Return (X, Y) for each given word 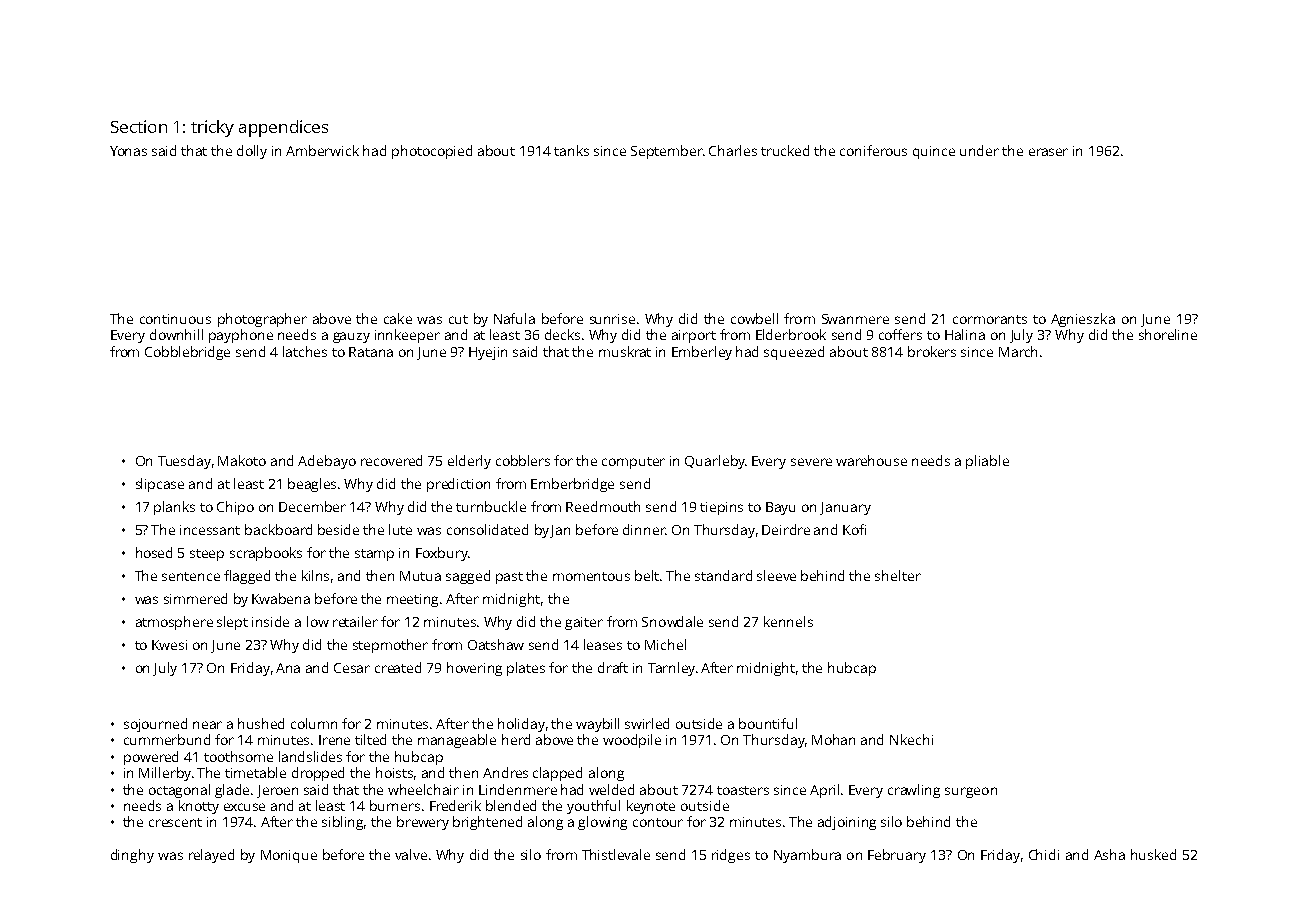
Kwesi (169, 645)
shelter (898, 575)
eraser (1048, 152)
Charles (733, 150)
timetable (255, 772)
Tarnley (671, 669)
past (509, 578)
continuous (175, 319)
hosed (154, 552)
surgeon (971, 792)
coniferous (873, 150)
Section (139, 126)
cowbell (754, 318)
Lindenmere (518, 789)
